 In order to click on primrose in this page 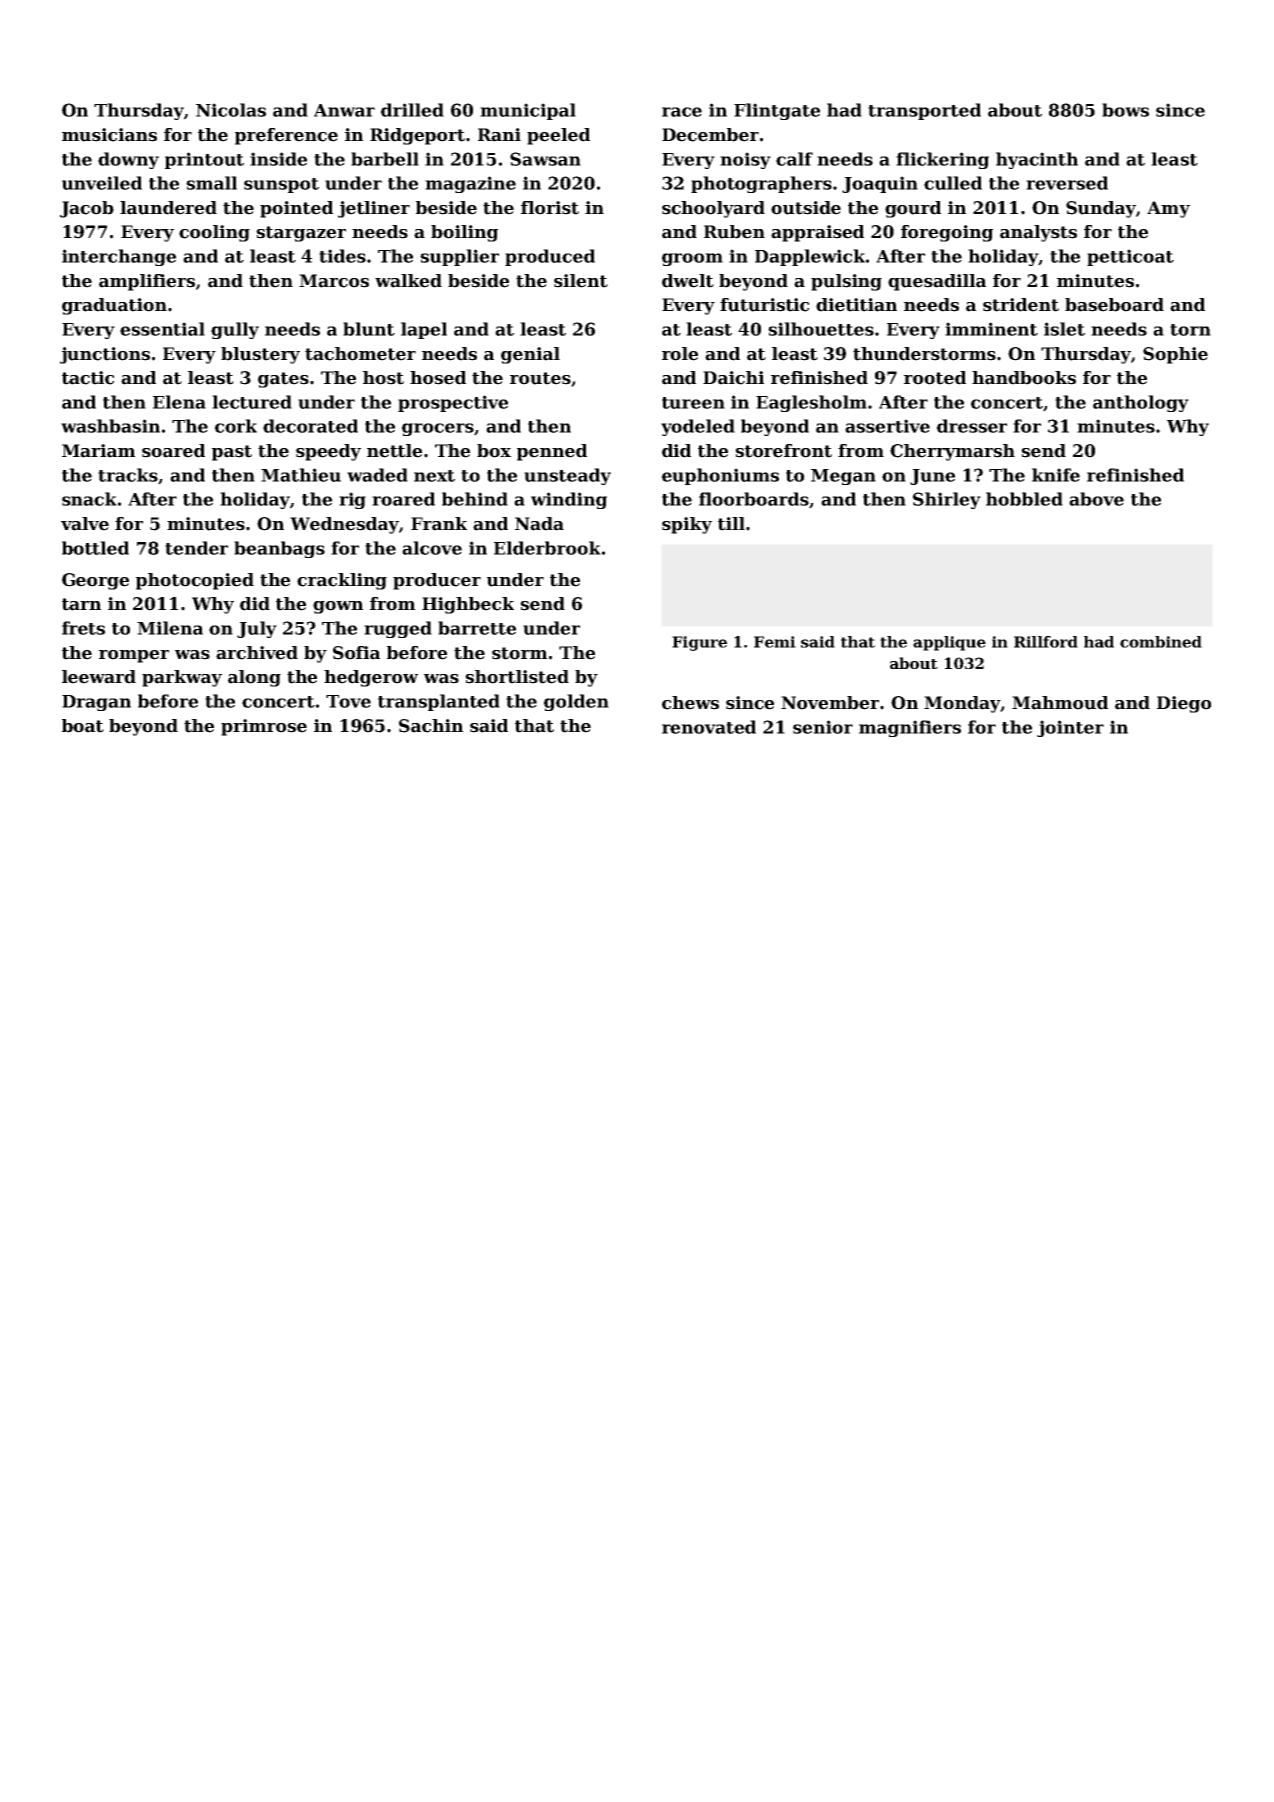, I will do `click(264, 727)`.
